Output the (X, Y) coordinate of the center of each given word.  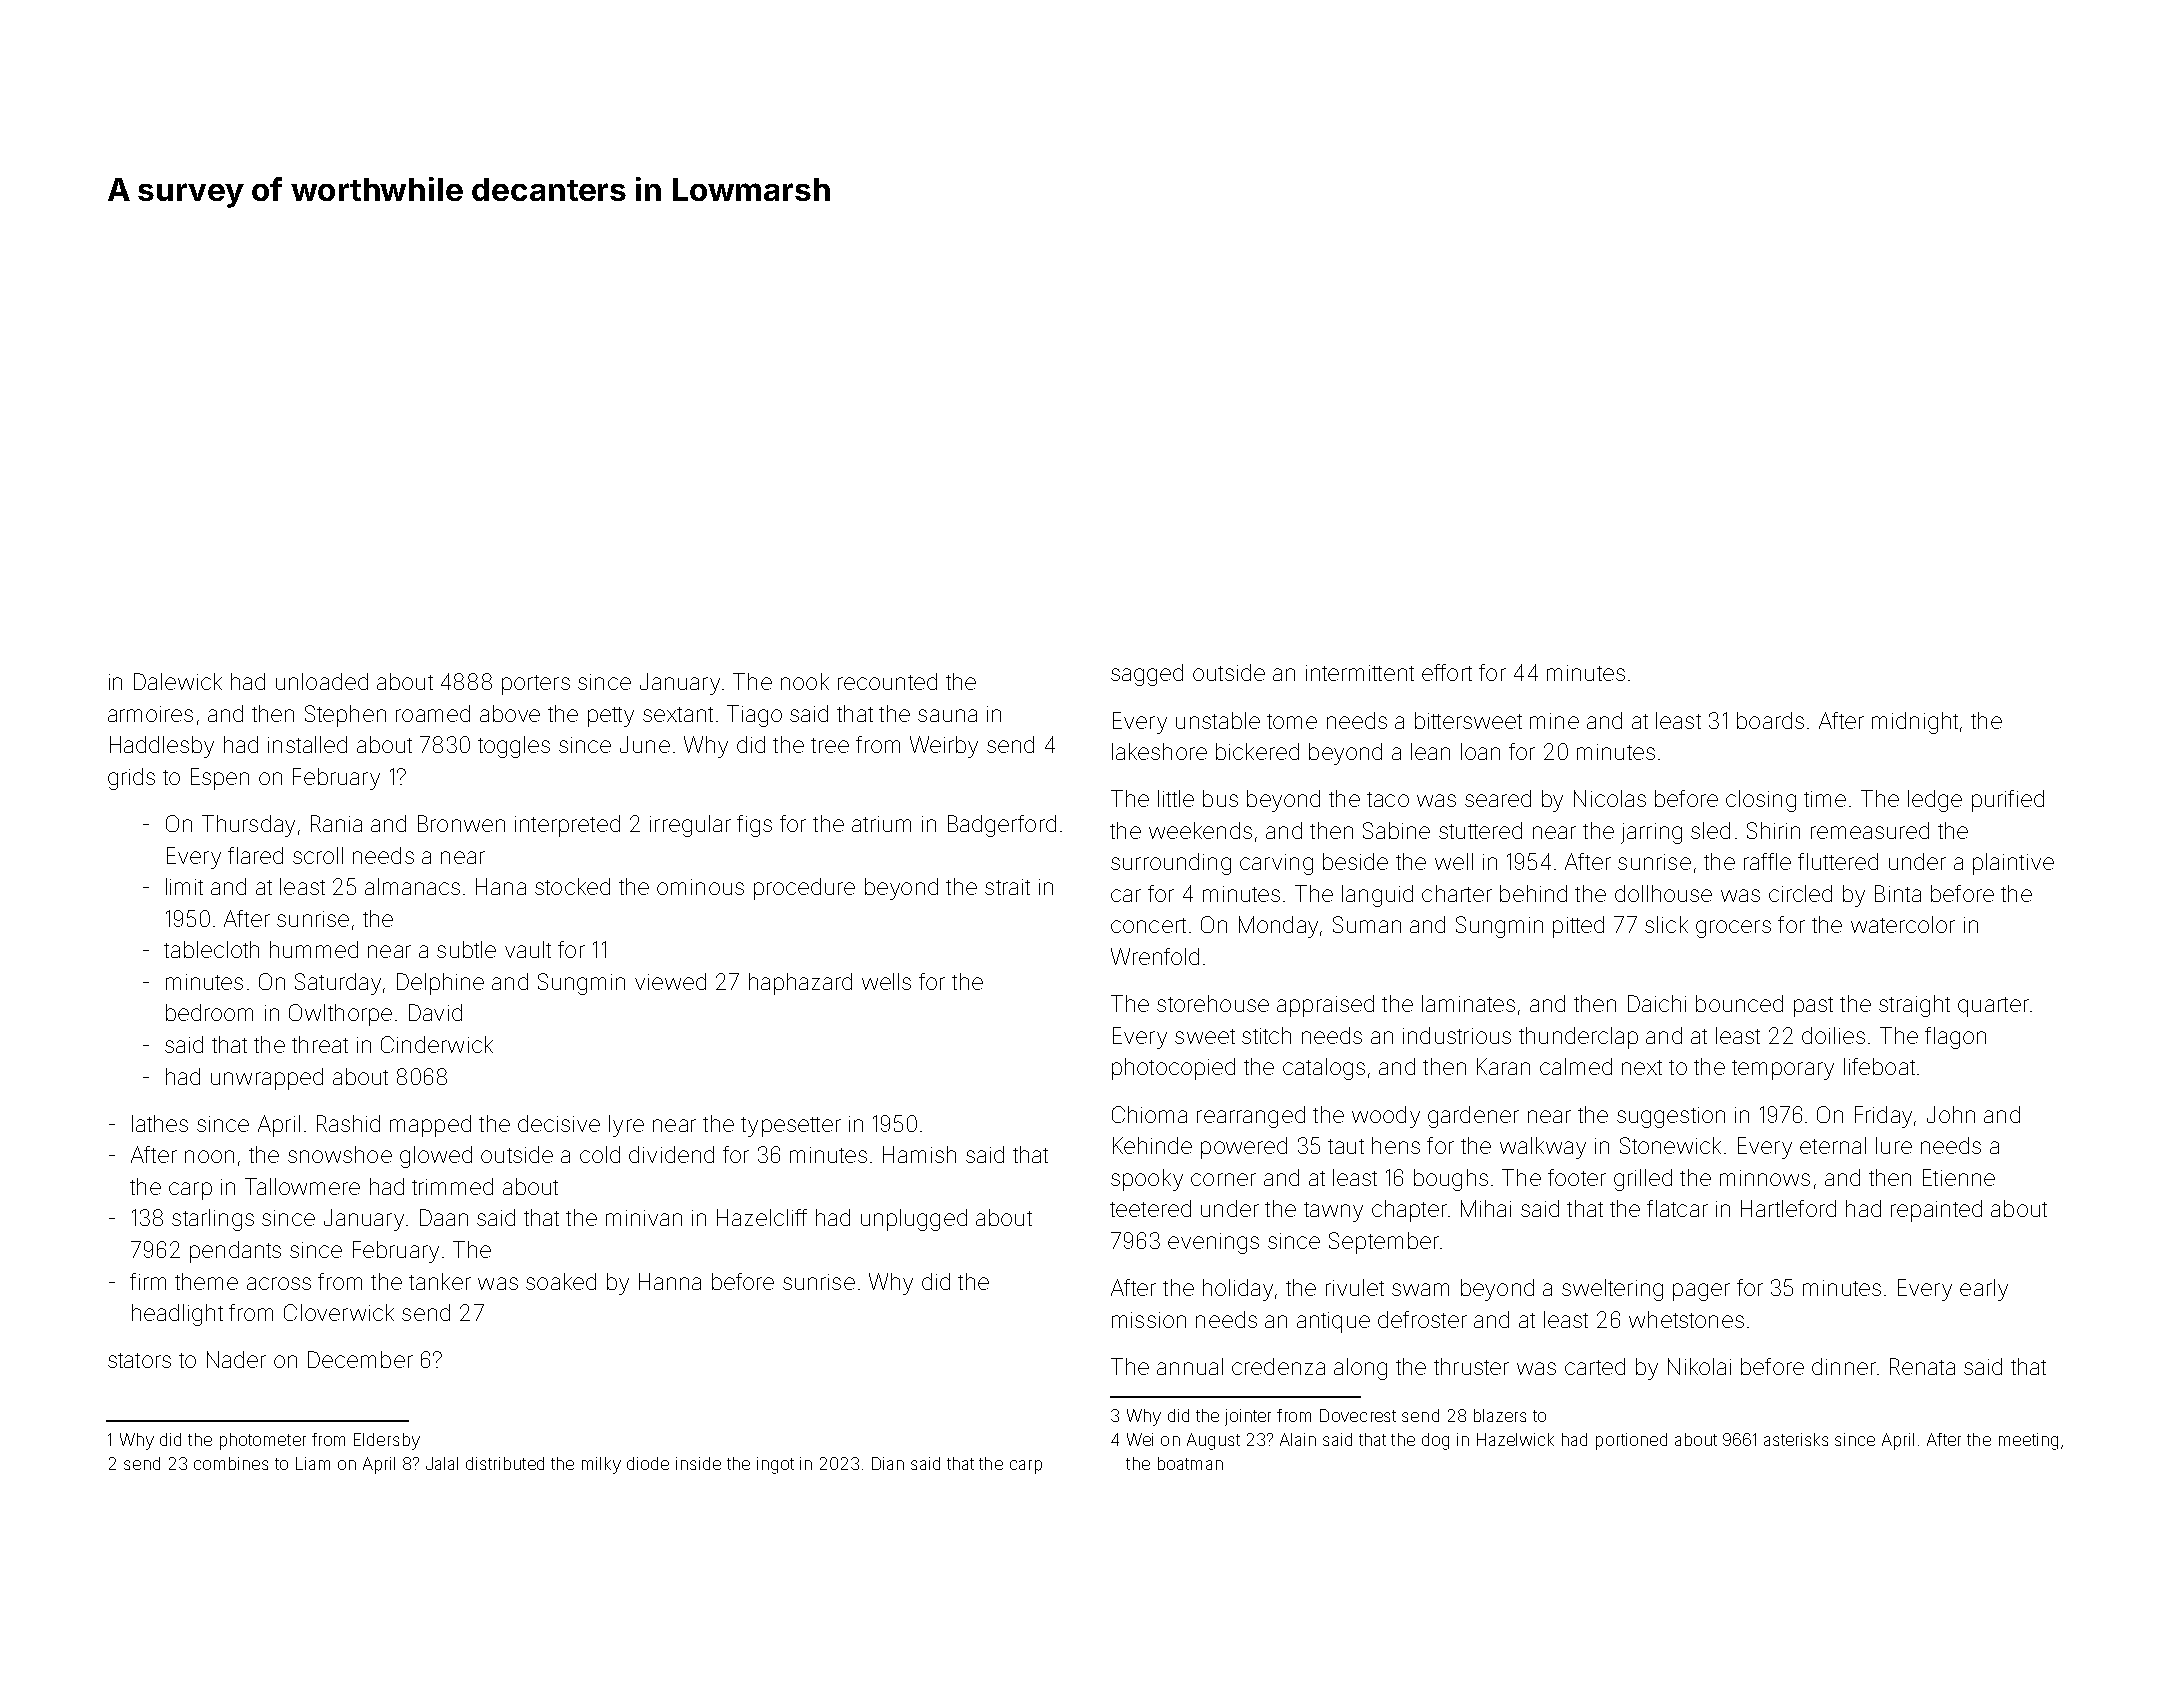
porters (536, 685)
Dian (888, 1463)
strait (1007, 887)
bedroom (209, 1012)
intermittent (1360, 673)
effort (1447, 672)
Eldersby (387, 1441)
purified (2008, 801)
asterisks (1796, 1439)
